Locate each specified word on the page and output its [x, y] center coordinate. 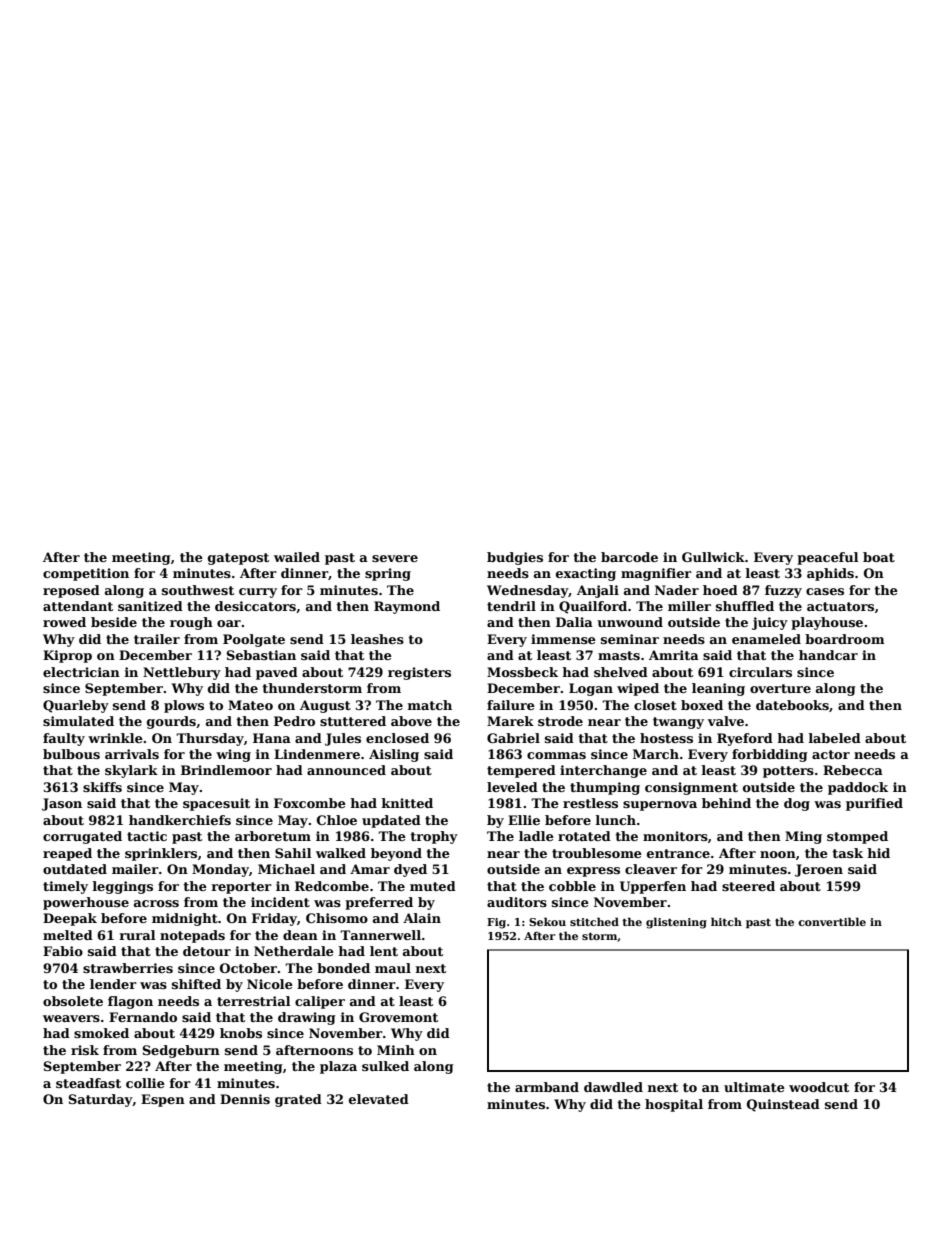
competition [86, 574]
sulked [385, 1066]
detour [207, 951]
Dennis [245, 1099]
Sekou [547, 921]
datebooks [792, 705]
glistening [676, 923]
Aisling [394, 755]
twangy [678, 723]
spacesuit [216, 804]
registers [419, 673]
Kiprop [67, 656]
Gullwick [713, 557]
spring [388, 574]
